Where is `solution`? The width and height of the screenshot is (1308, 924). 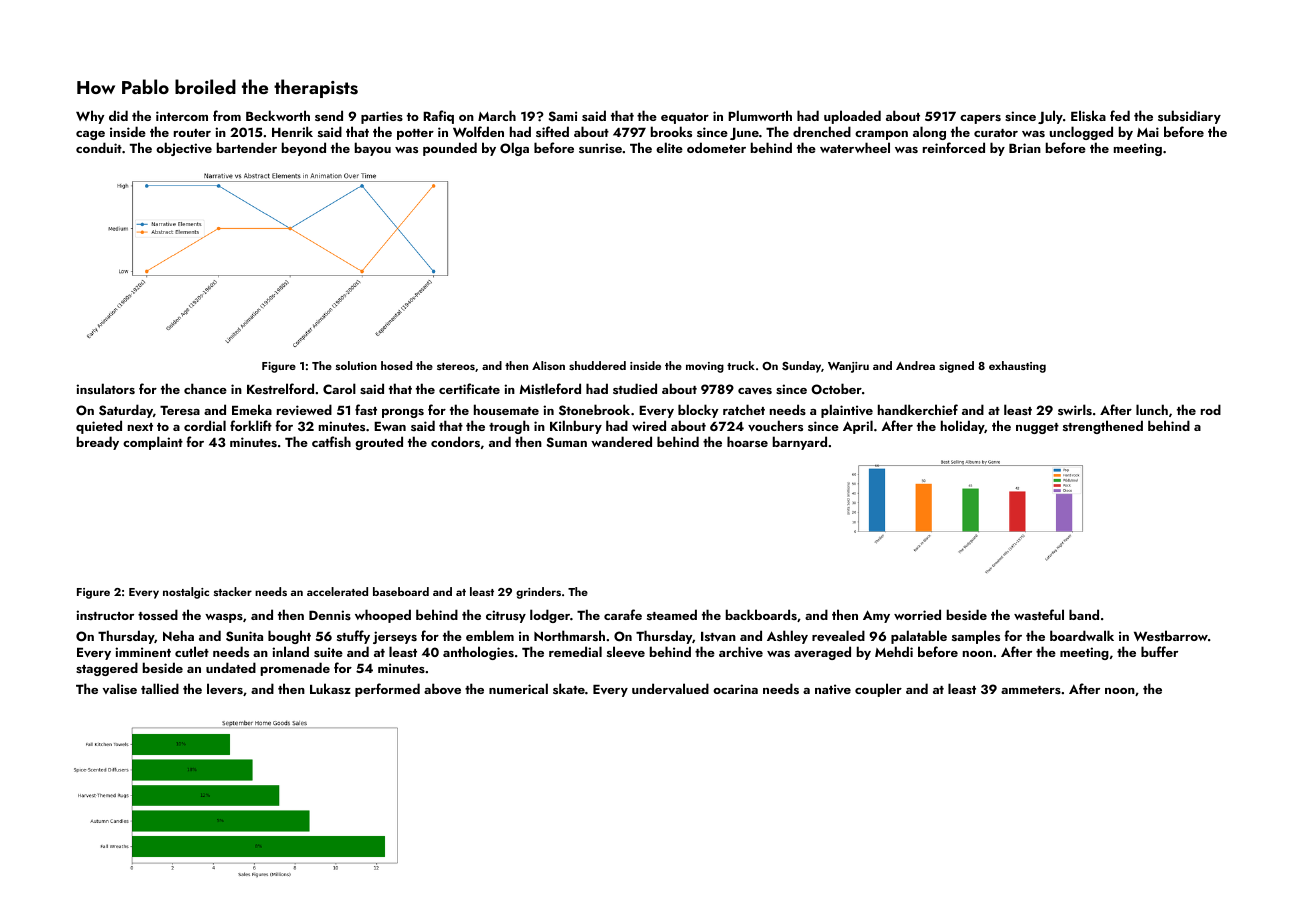
solution is located at coordinates (356, 365).
